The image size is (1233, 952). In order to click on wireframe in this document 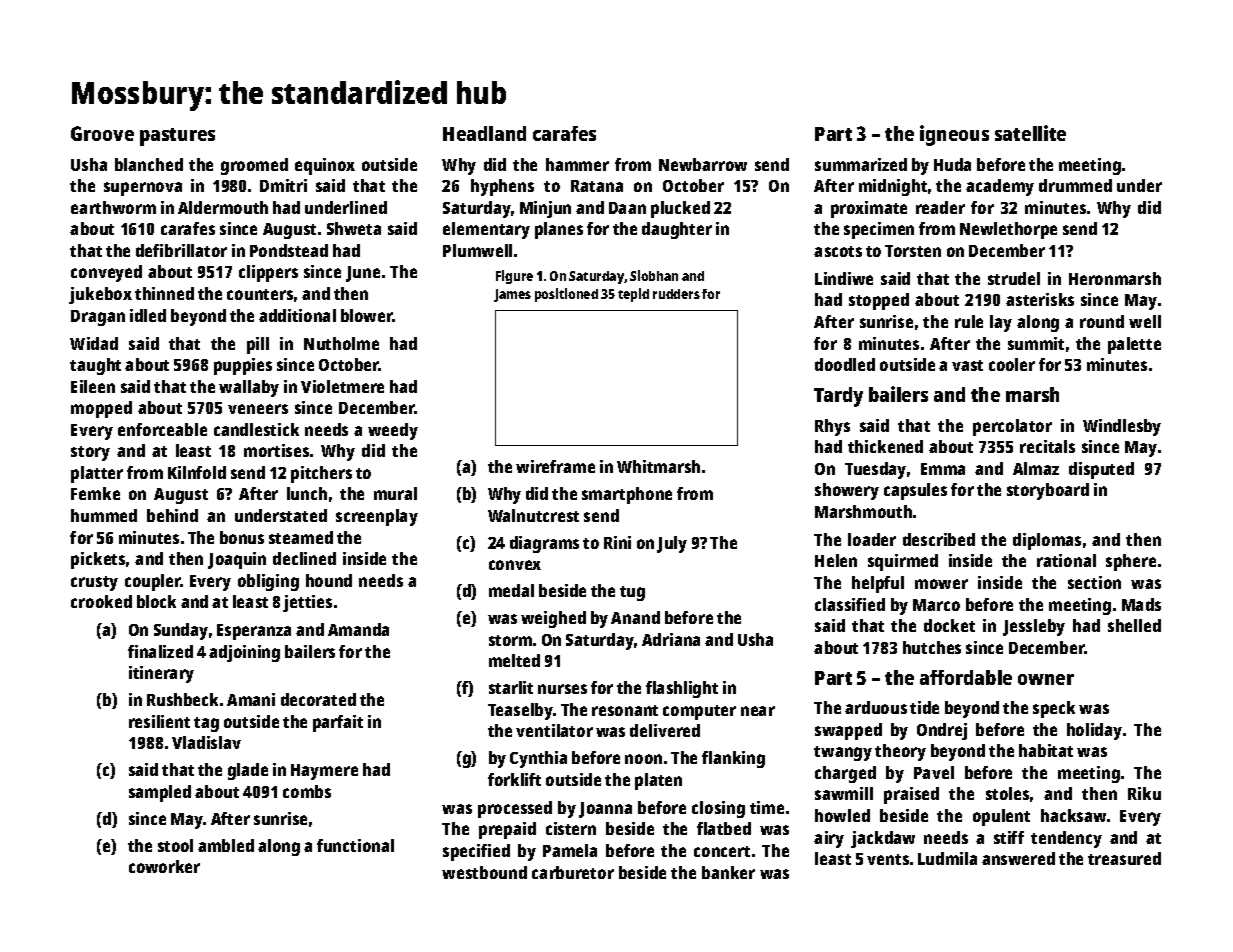, I will do `click(555, 466)`.
